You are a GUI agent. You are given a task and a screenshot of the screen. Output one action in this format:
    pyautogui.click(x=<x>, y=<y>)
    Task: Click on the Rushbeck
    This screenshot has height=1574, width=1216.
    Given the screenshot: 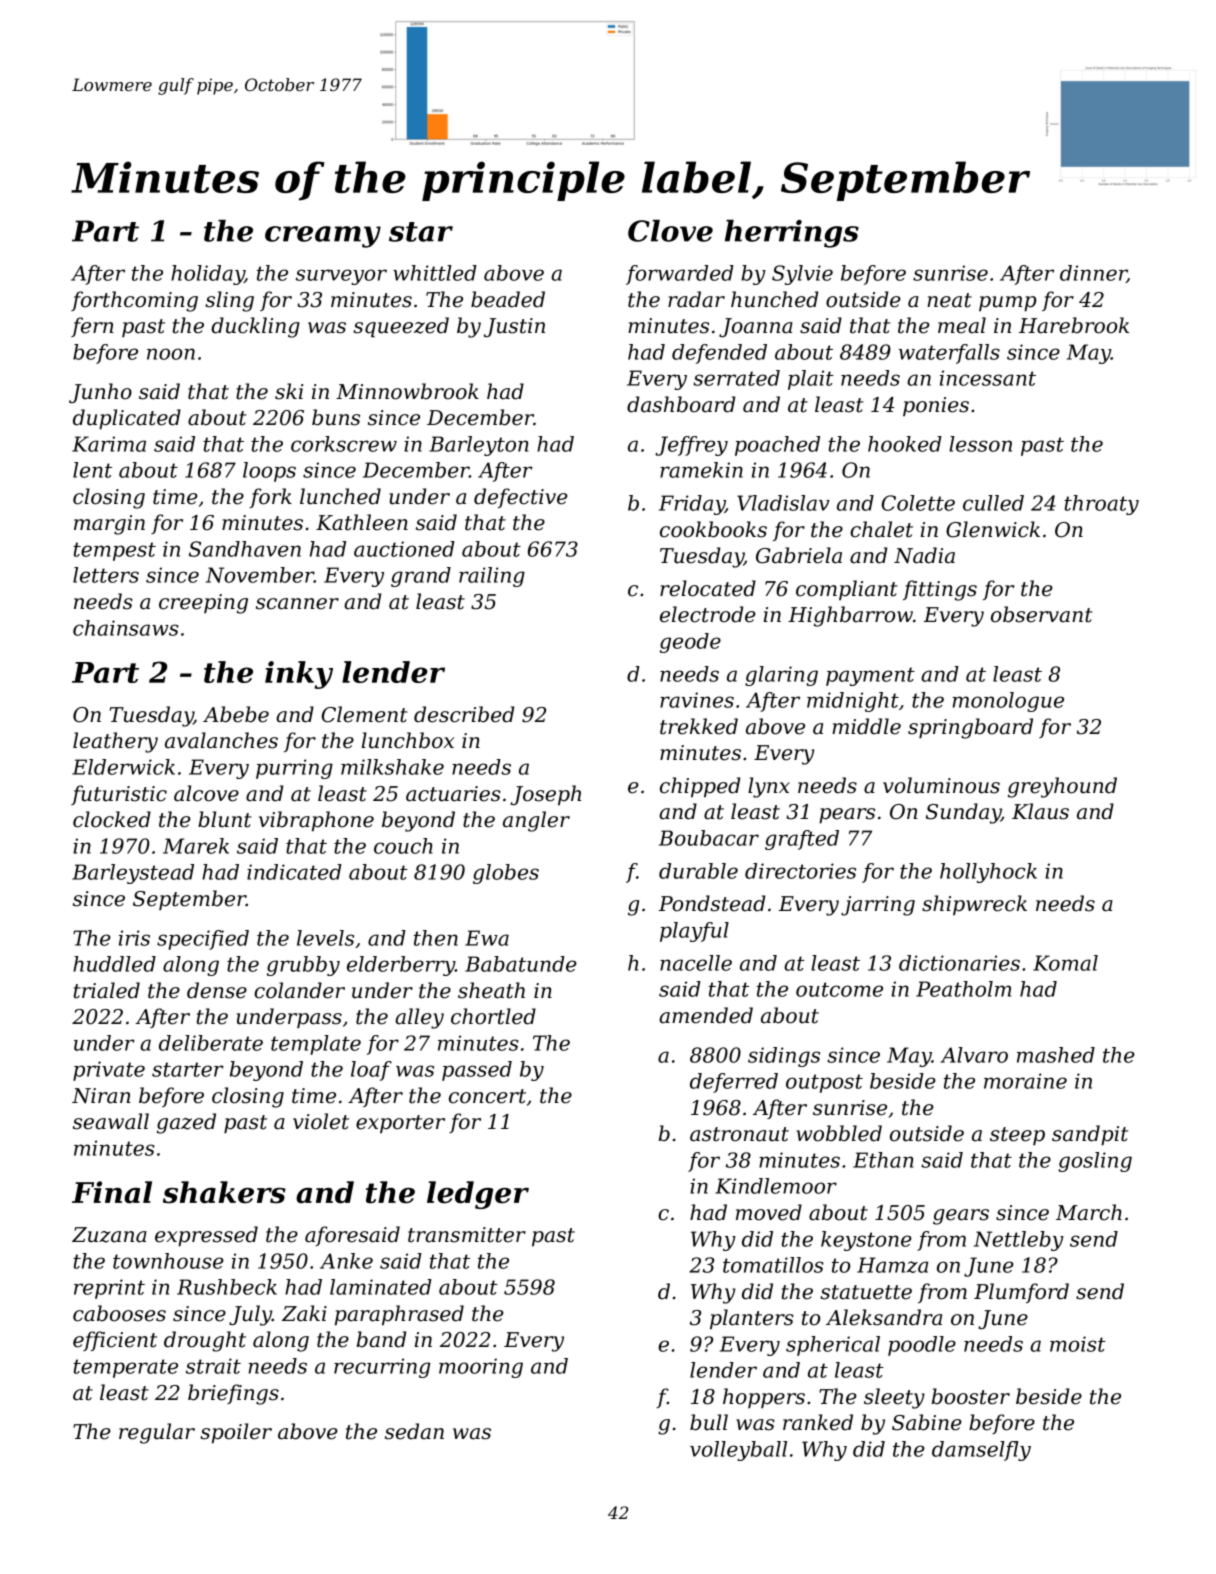 What is the action you would take?
    pyautogui.click(x=227, y=1287)
